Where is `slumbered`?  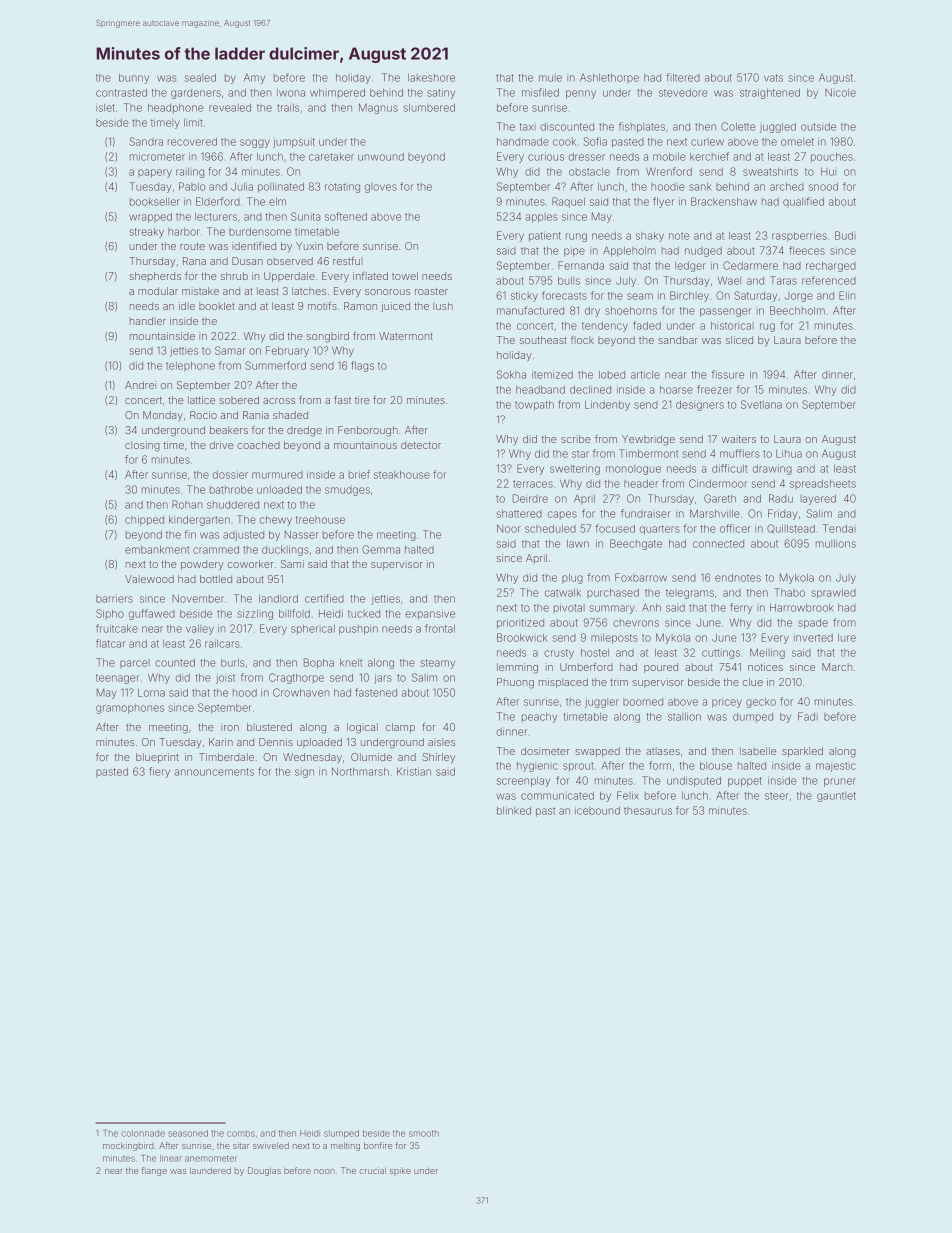
slumbered is located at coordinates (429, 108).
